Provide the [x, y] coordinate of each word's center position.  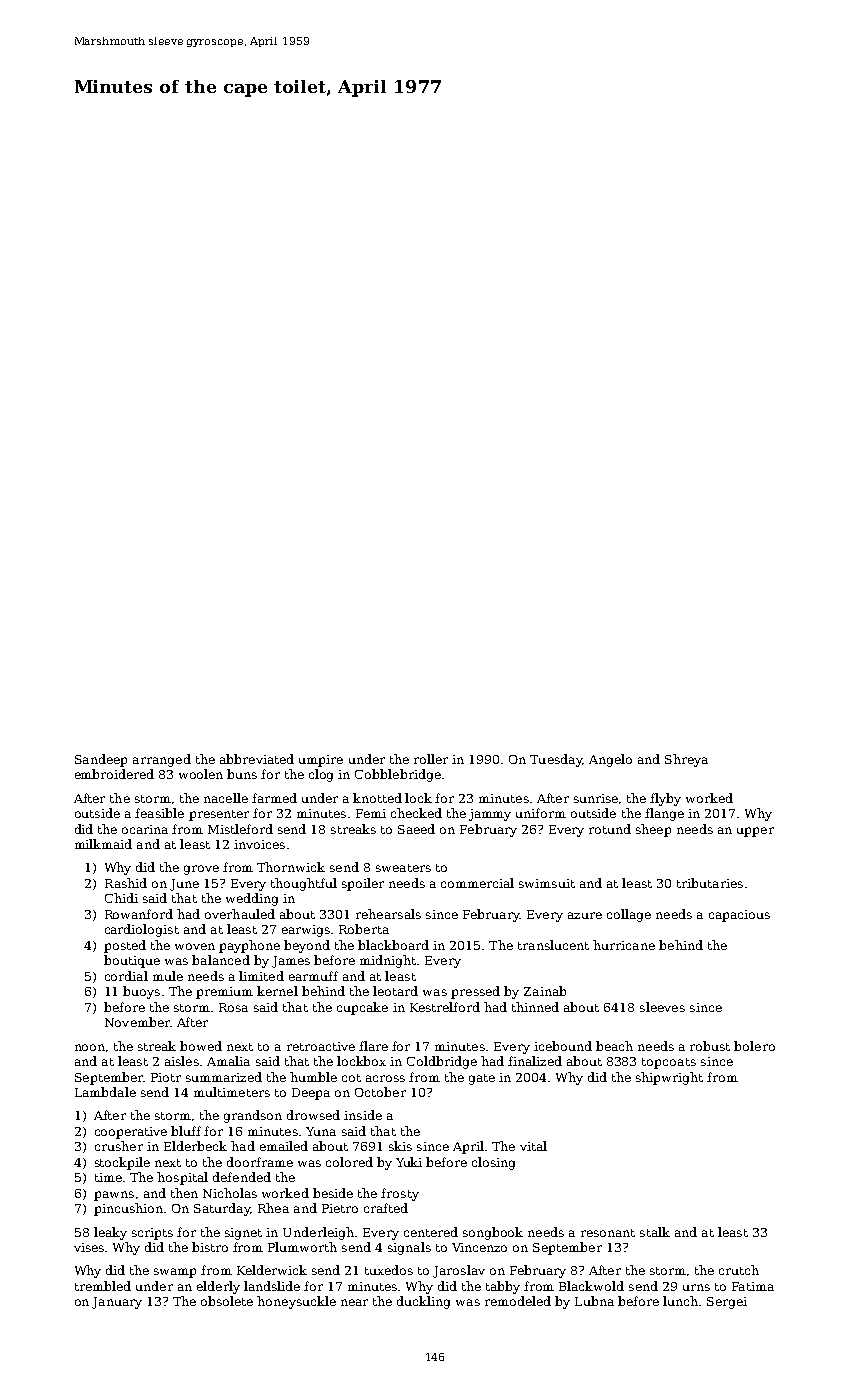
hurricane [624, 945]
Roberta [364, 929]
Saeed [416, 829]
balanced [221, 960]
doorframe [260, 1162]
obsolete [227, 1301]
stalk [655, 1232]
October [380, 1092]
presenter [219, 815]
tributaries [710, 883]
